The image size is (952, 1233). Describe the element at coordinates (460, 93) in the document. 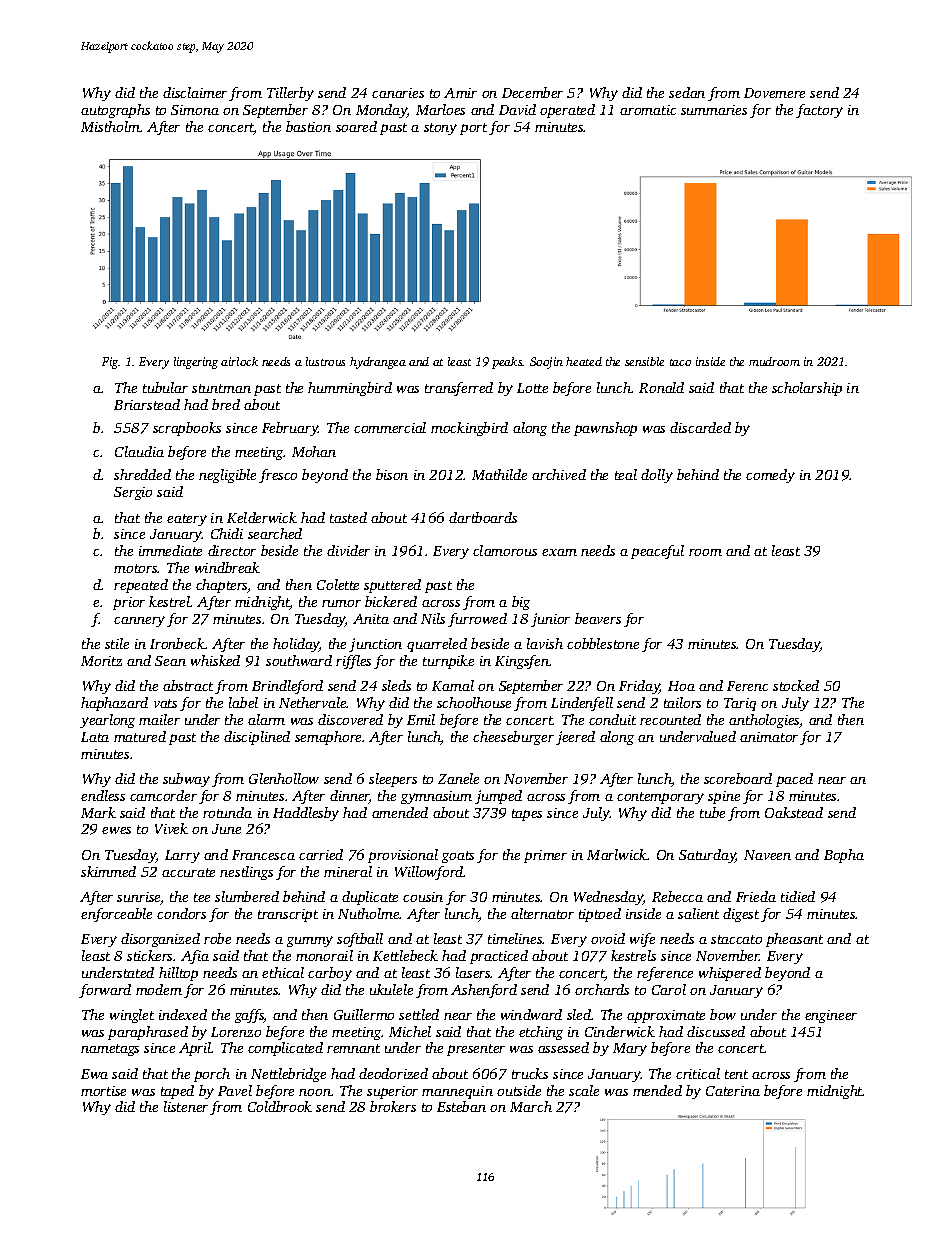

I see `Amir` at that location.
